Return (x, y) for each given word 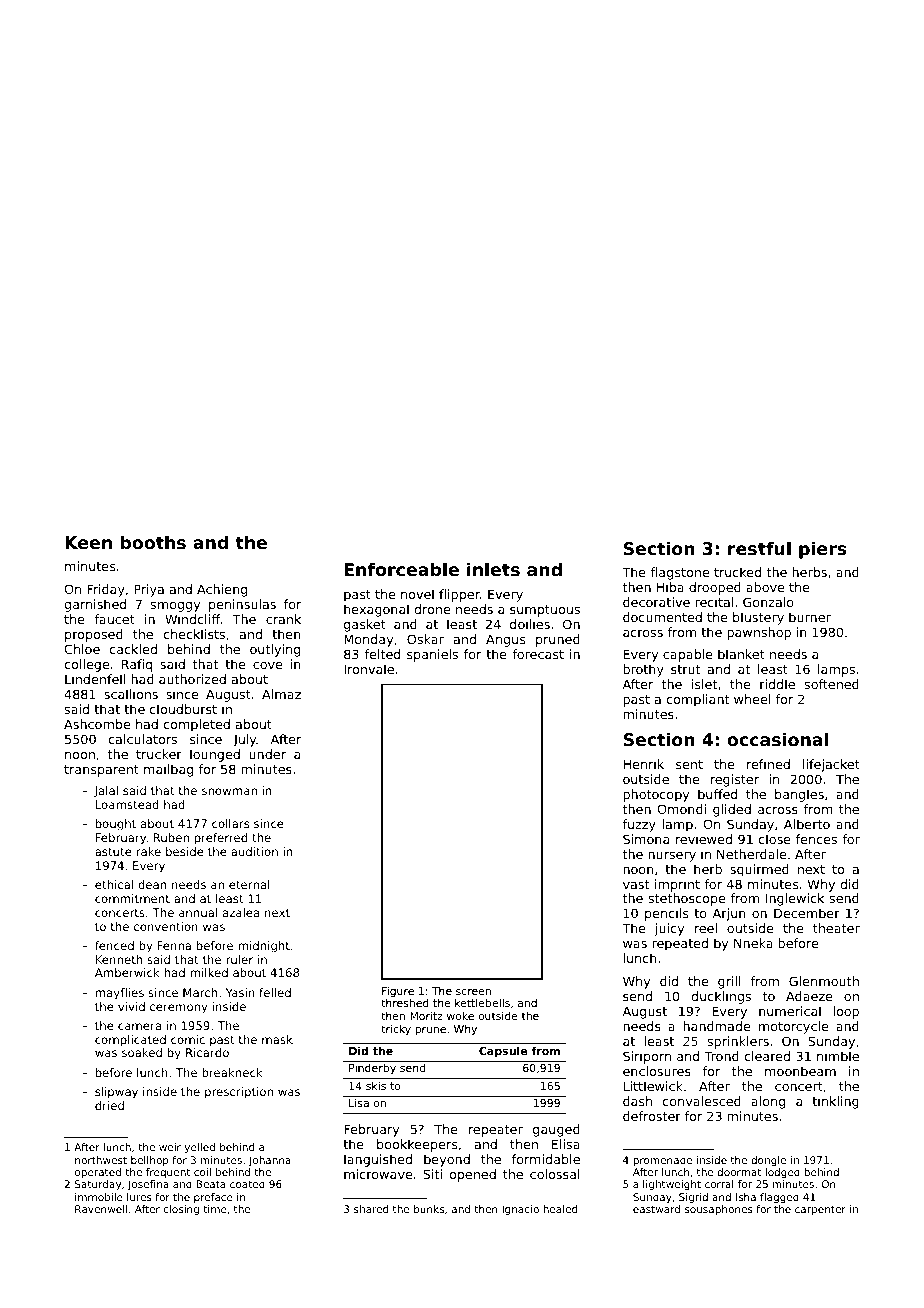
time (215, 1209)
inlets (493, 569)
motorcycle (793, 1027)
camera (139, 1026)
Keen (88, 542)
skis (376, 1085)
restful (759, 548)
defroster (652, 1116)
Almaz (281, 694)
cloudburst (183, 709)
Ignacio (520, 1210)
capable (688, 655)
